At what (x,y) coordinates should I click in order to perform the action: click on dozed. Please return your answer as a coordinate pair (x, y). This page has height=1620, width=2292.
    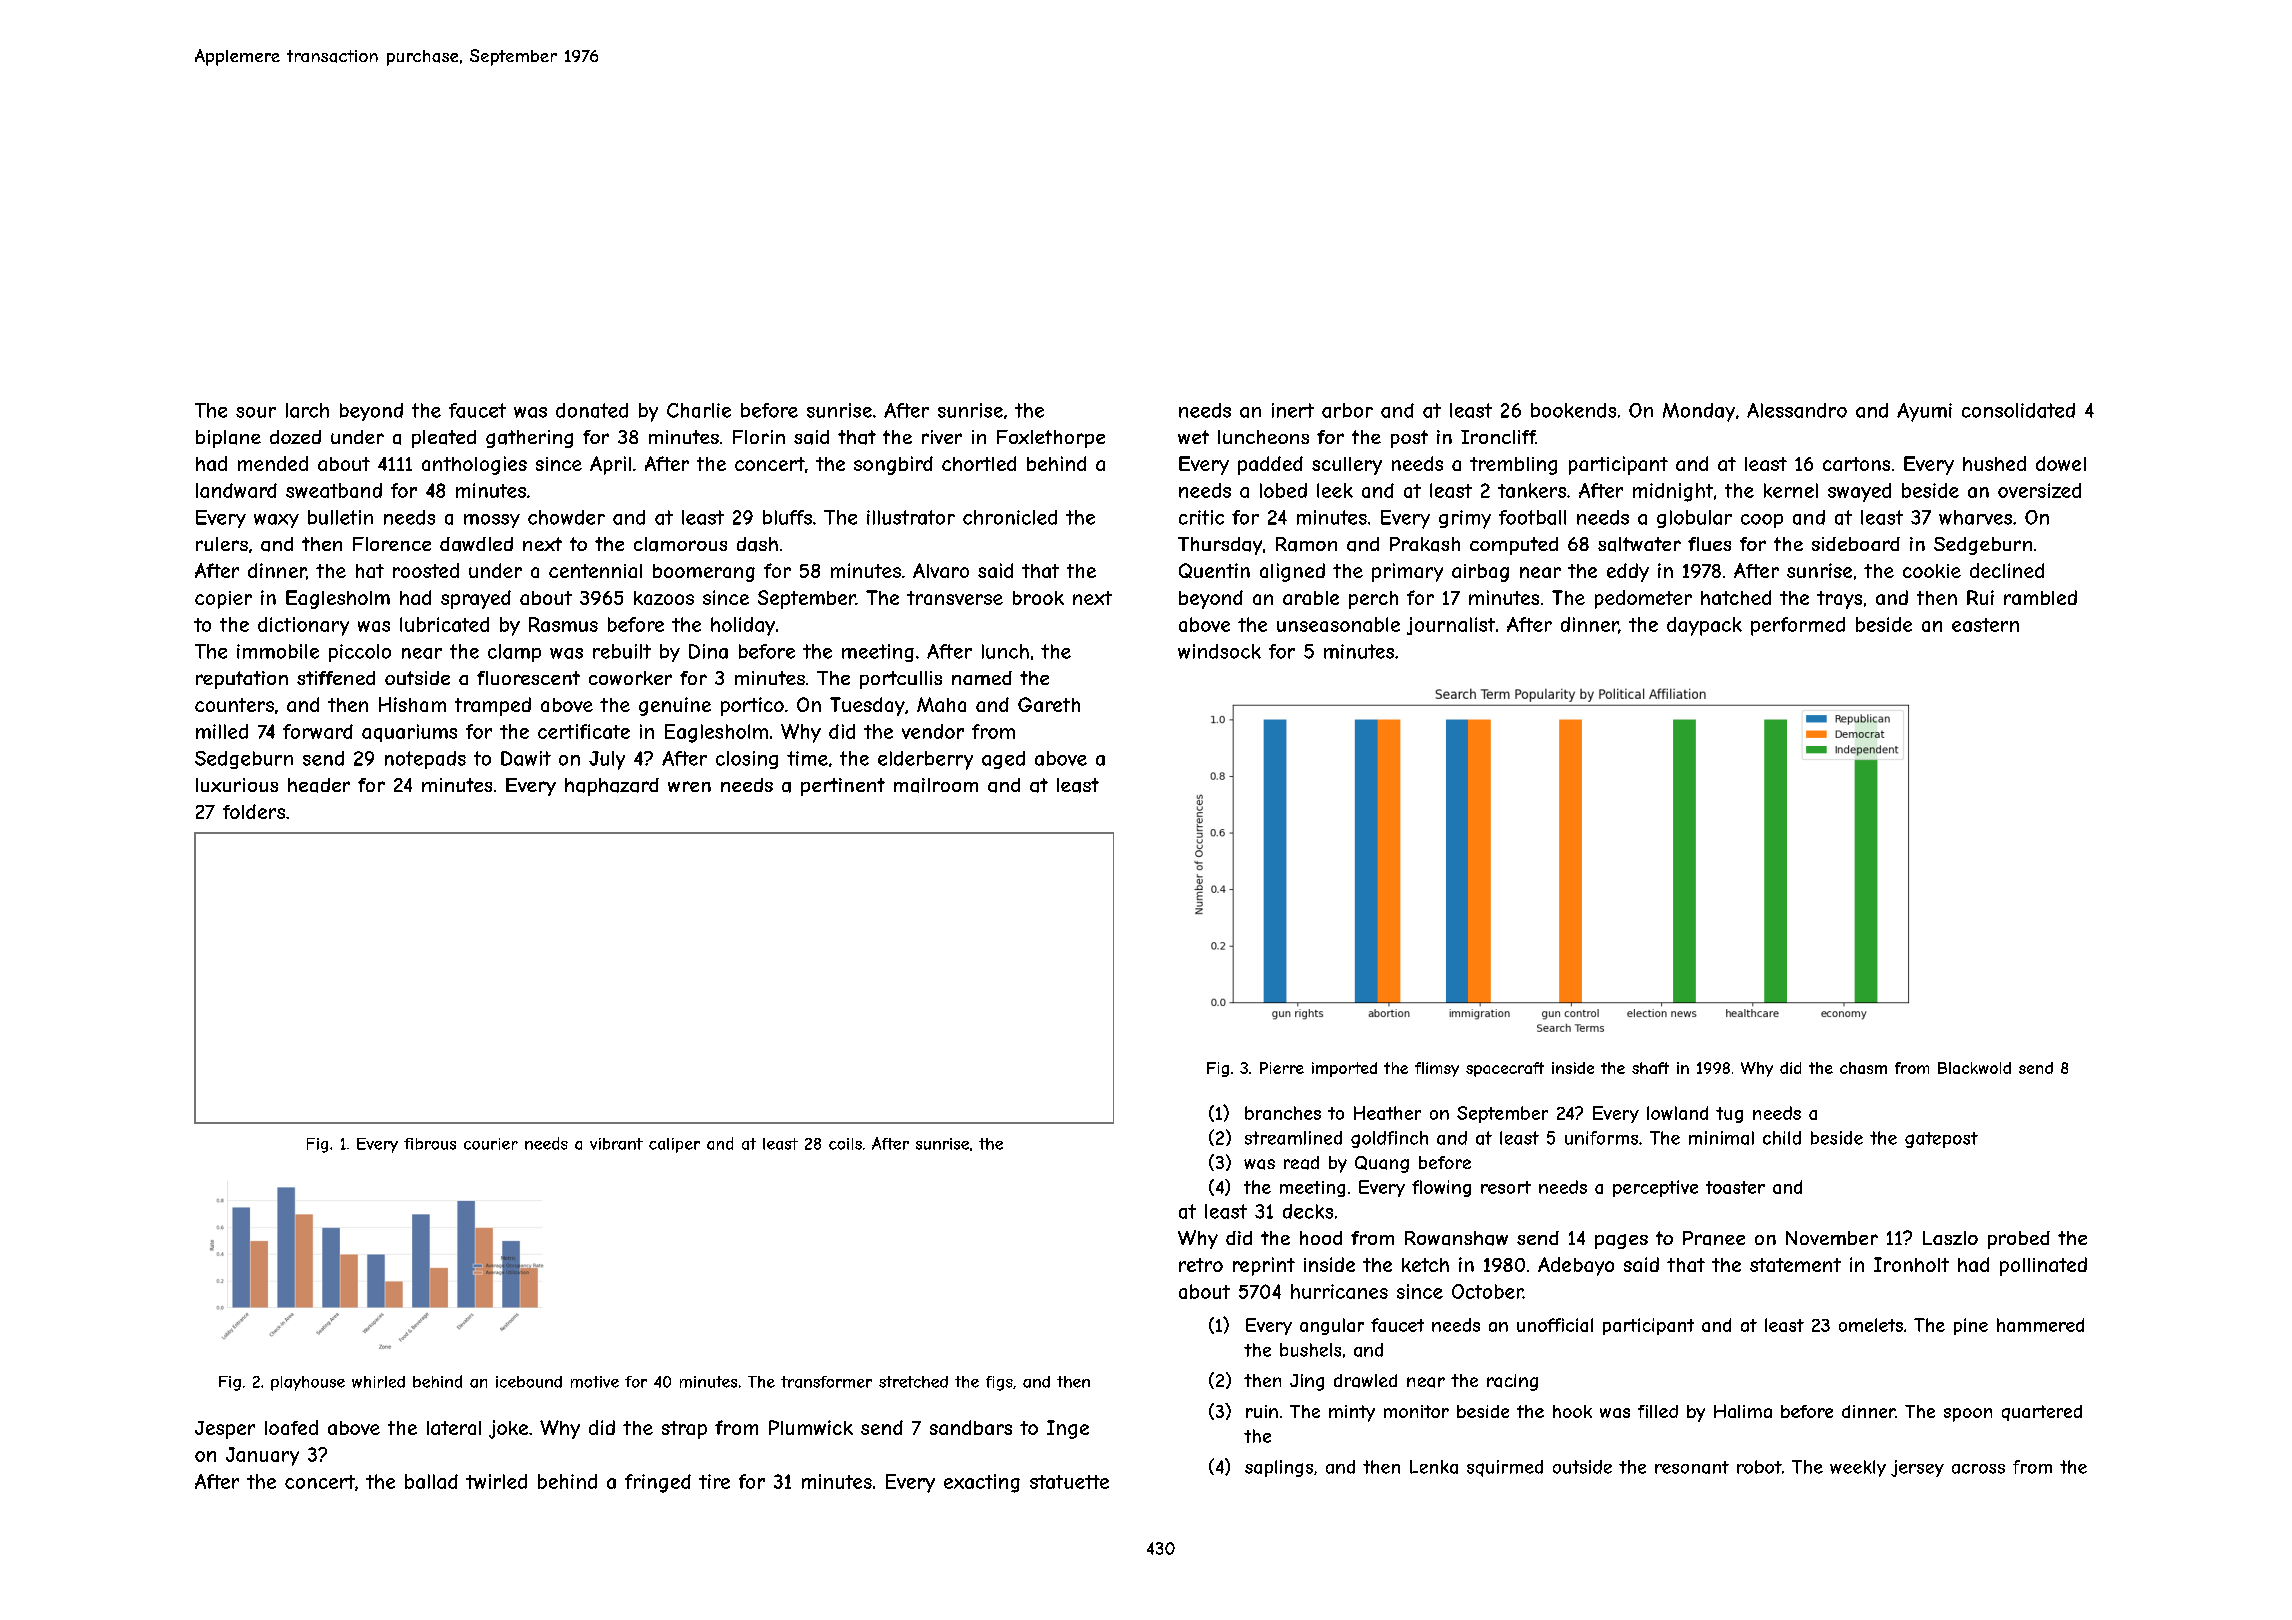
    Looking at the image, I should click on (295, 437).
